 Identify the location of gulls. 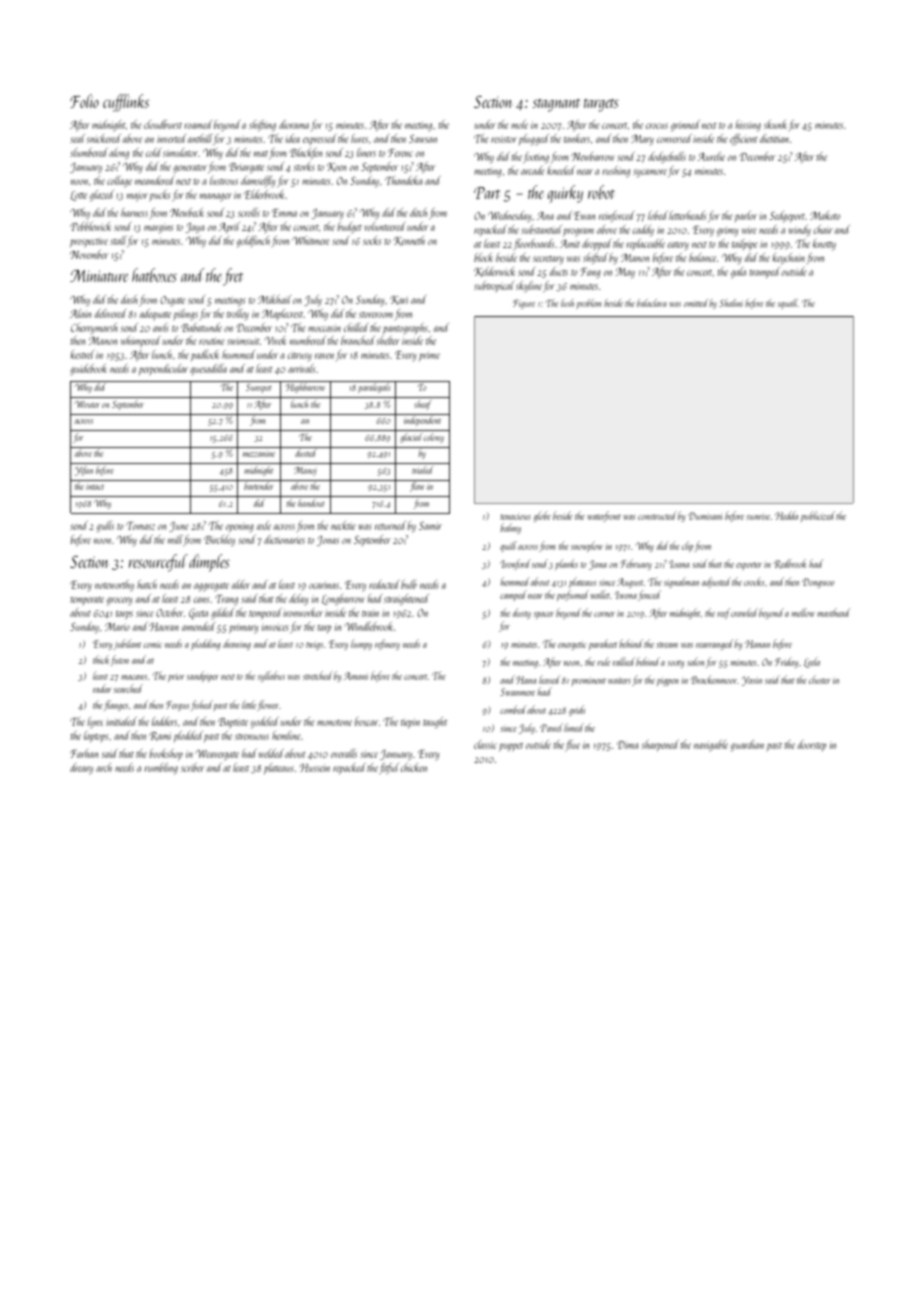
(105, 527).
